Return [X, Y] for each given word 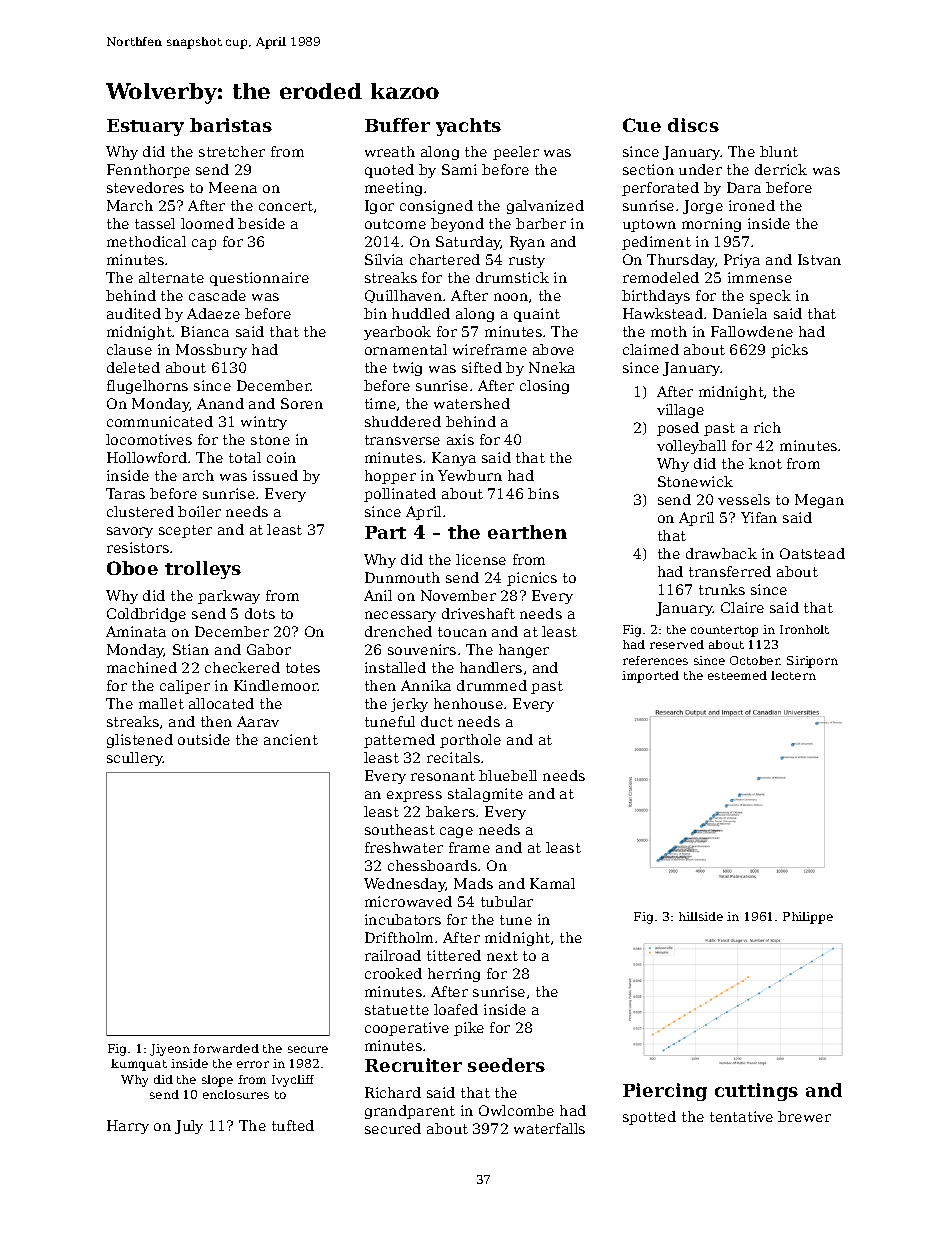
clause [129, 349]
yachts [468, 127]
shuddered [403, 421]
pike [469, 1029]
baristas [231, 125]
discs [693, 125]
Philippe [808, 918]
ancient [291, 739]
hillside [701, 916]
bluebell [508, 775]
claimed [651, 349]
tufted [293, 1125]
